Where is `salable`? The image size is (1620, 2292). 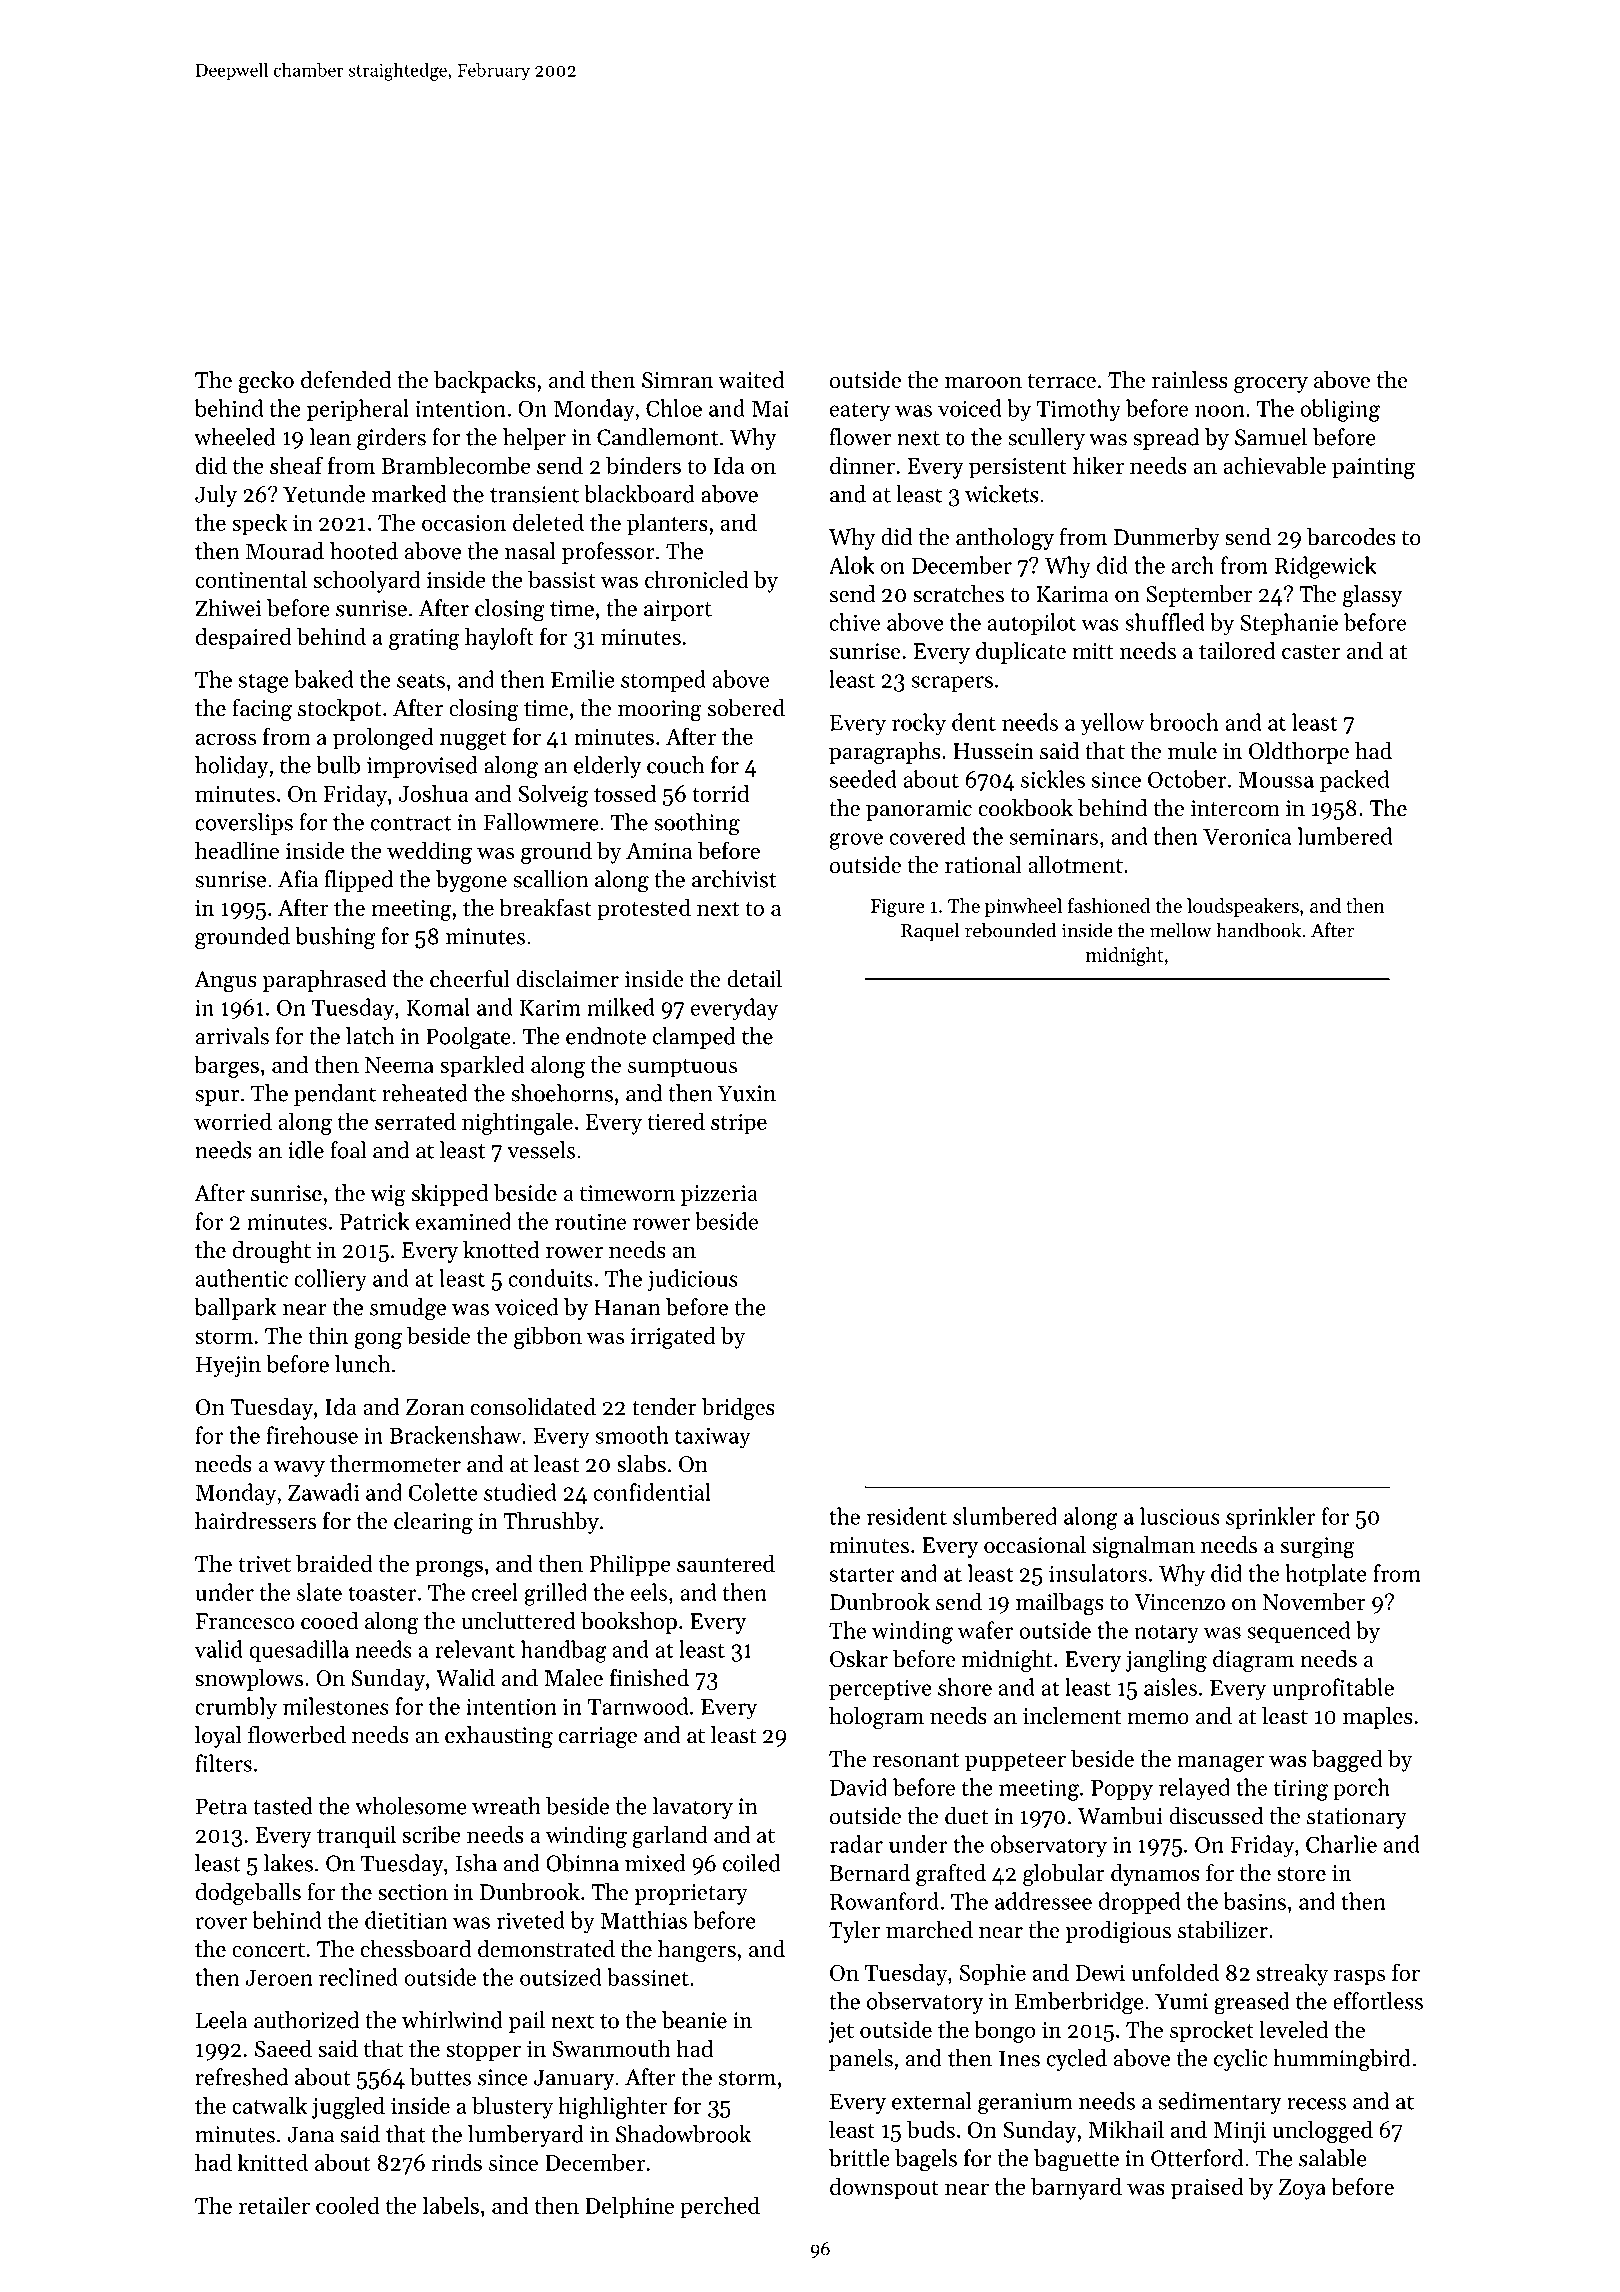
salable is located at coordinates (1333, 2158).
